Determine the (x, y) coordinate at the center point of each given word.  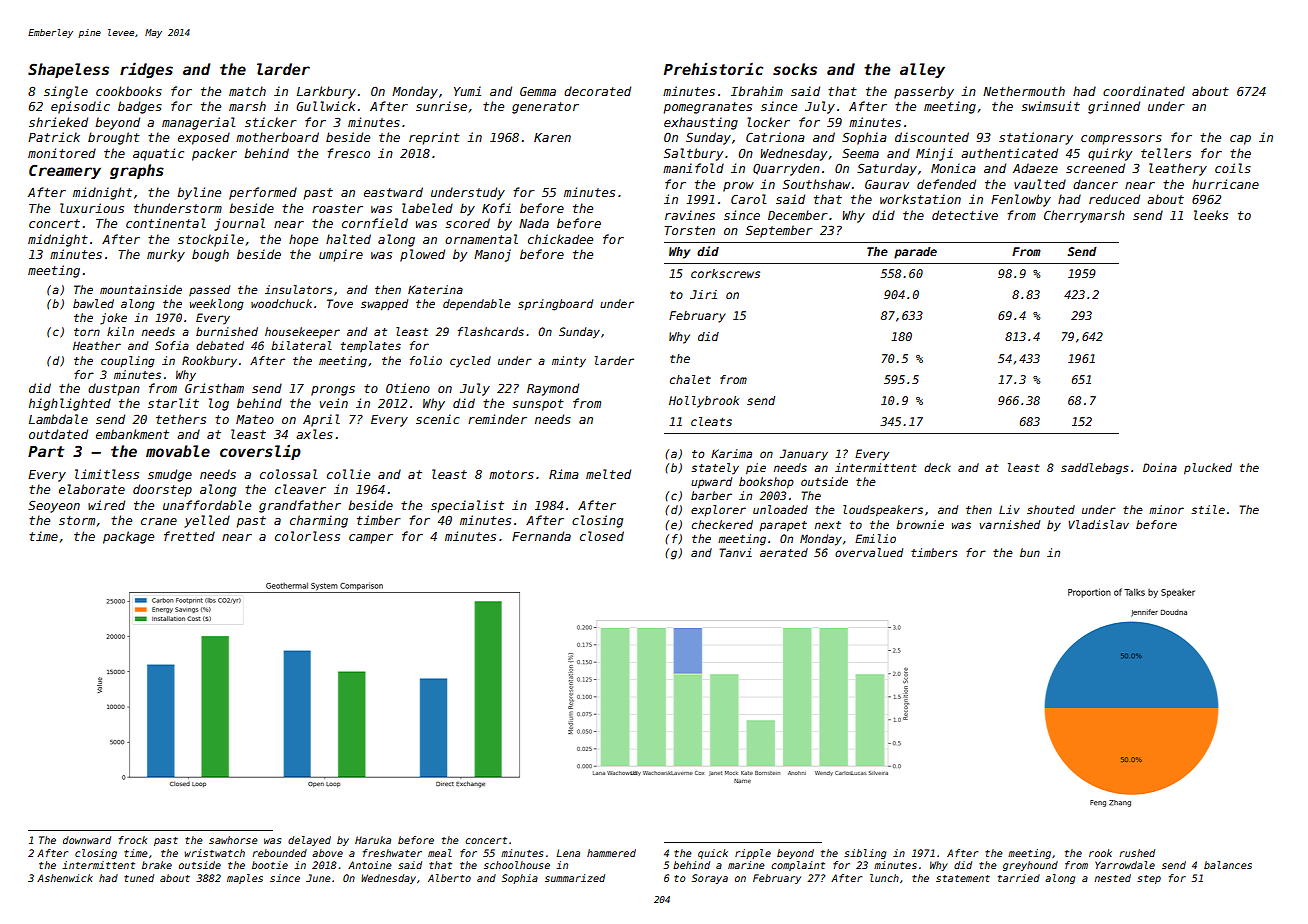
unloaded (780, 509)
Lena (568, 853)
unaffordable (207, 505)
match (247, 91)
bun (1030, 552)
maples (245, 879)
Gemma (538, 91)
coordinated (1144, 91)
